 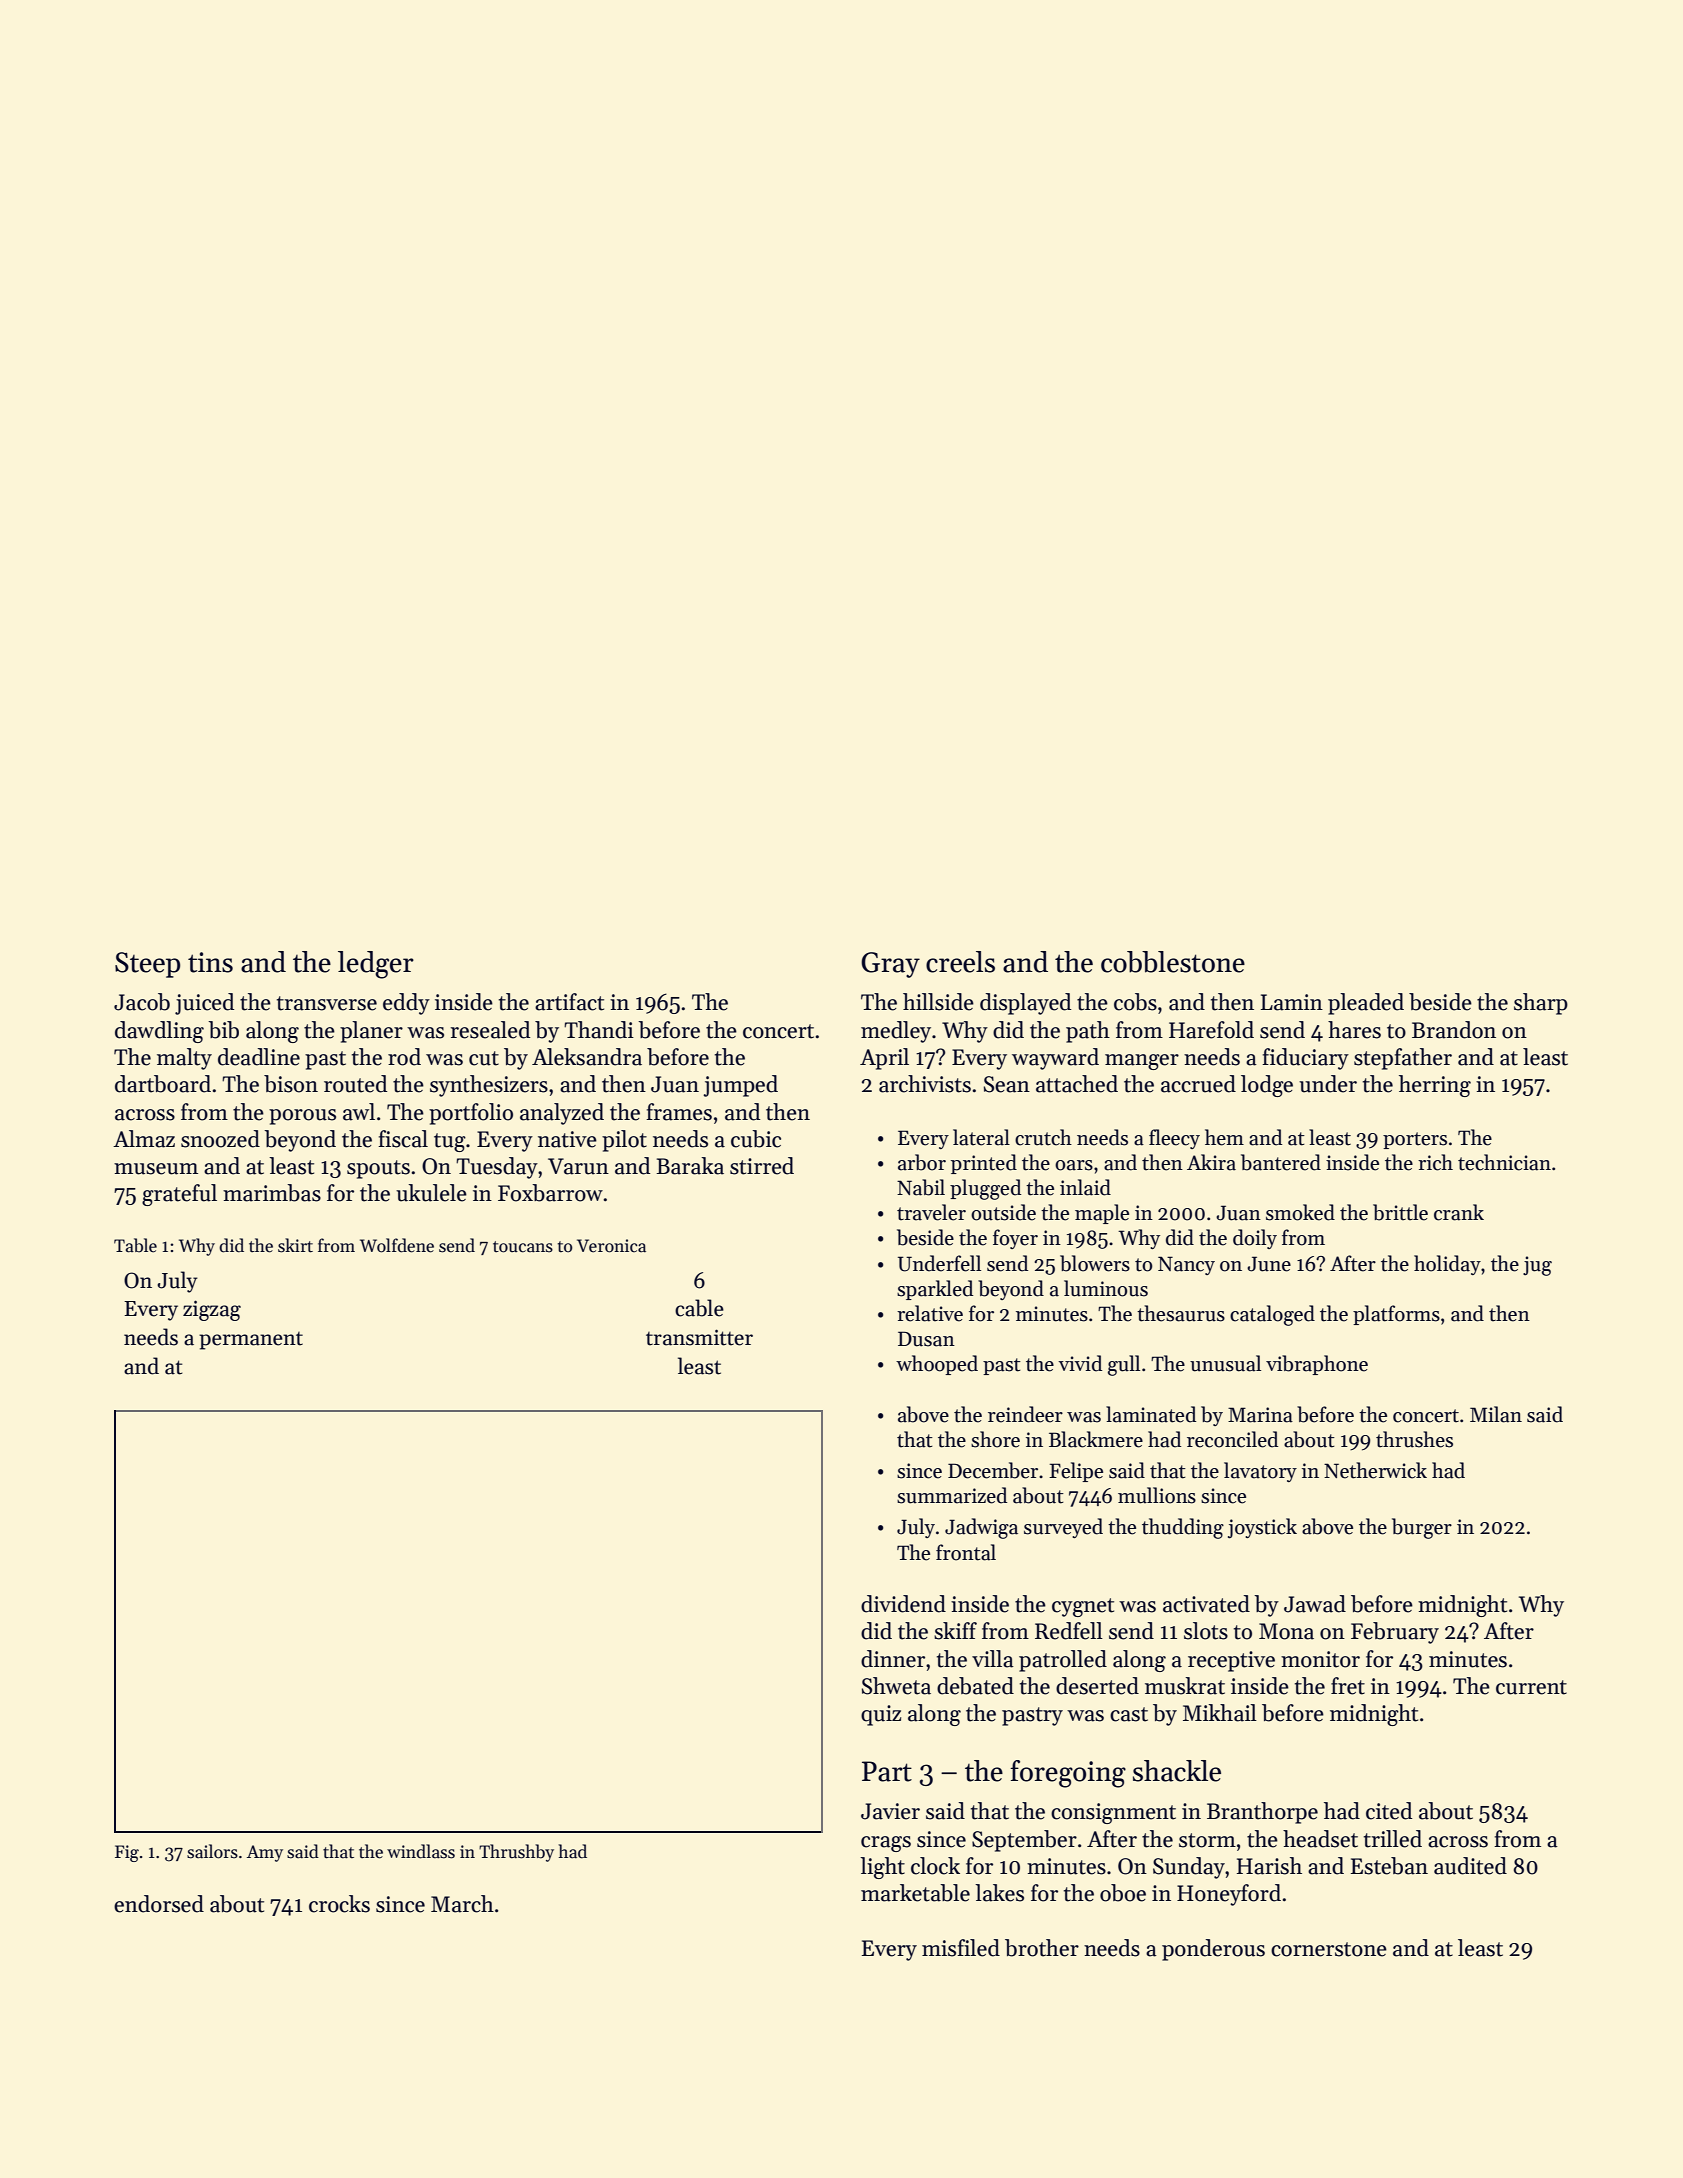 What do you see at coordinates (1077, 1084) in the page?
I see `attached` at bounding box center [1077, 1084].
